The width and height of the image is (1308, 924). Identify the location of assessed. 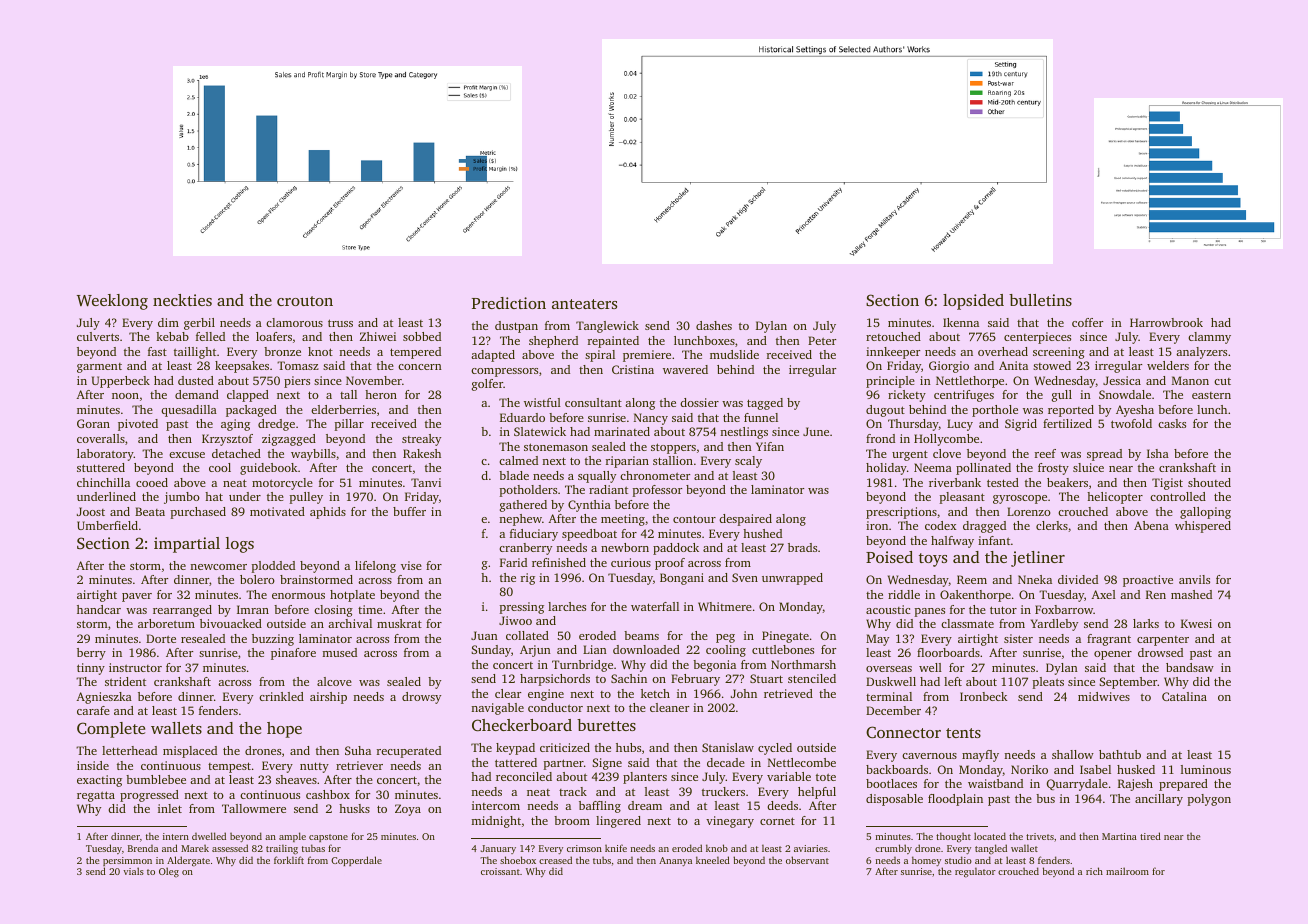
(230, 848).
